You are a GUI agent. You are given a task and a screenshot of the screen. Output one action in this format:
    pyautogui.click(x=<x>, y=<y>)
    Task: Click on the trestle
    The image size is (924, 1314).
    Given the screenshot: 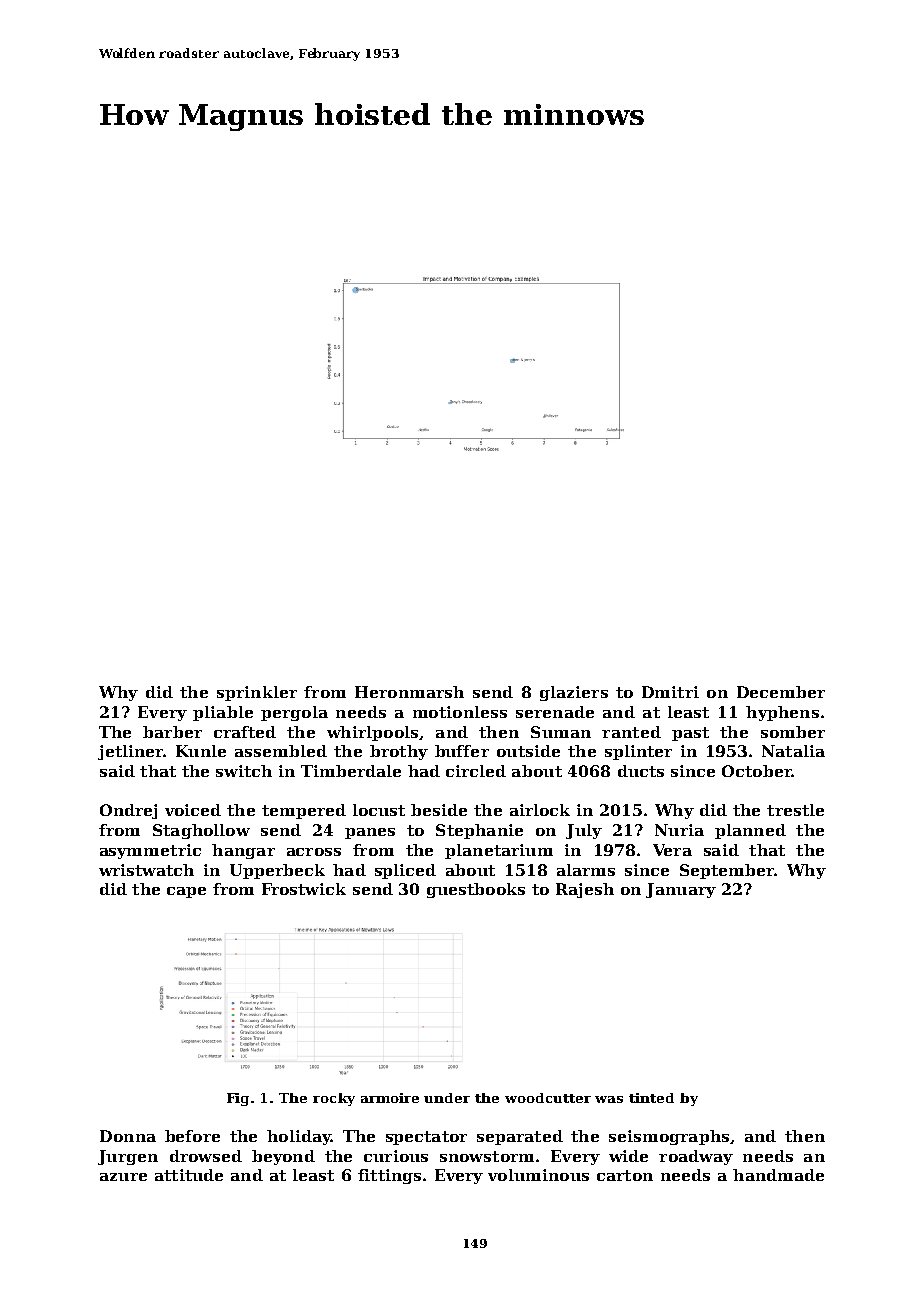 What is the action you would take?
    pyautogui.click(x=795, y=810)
